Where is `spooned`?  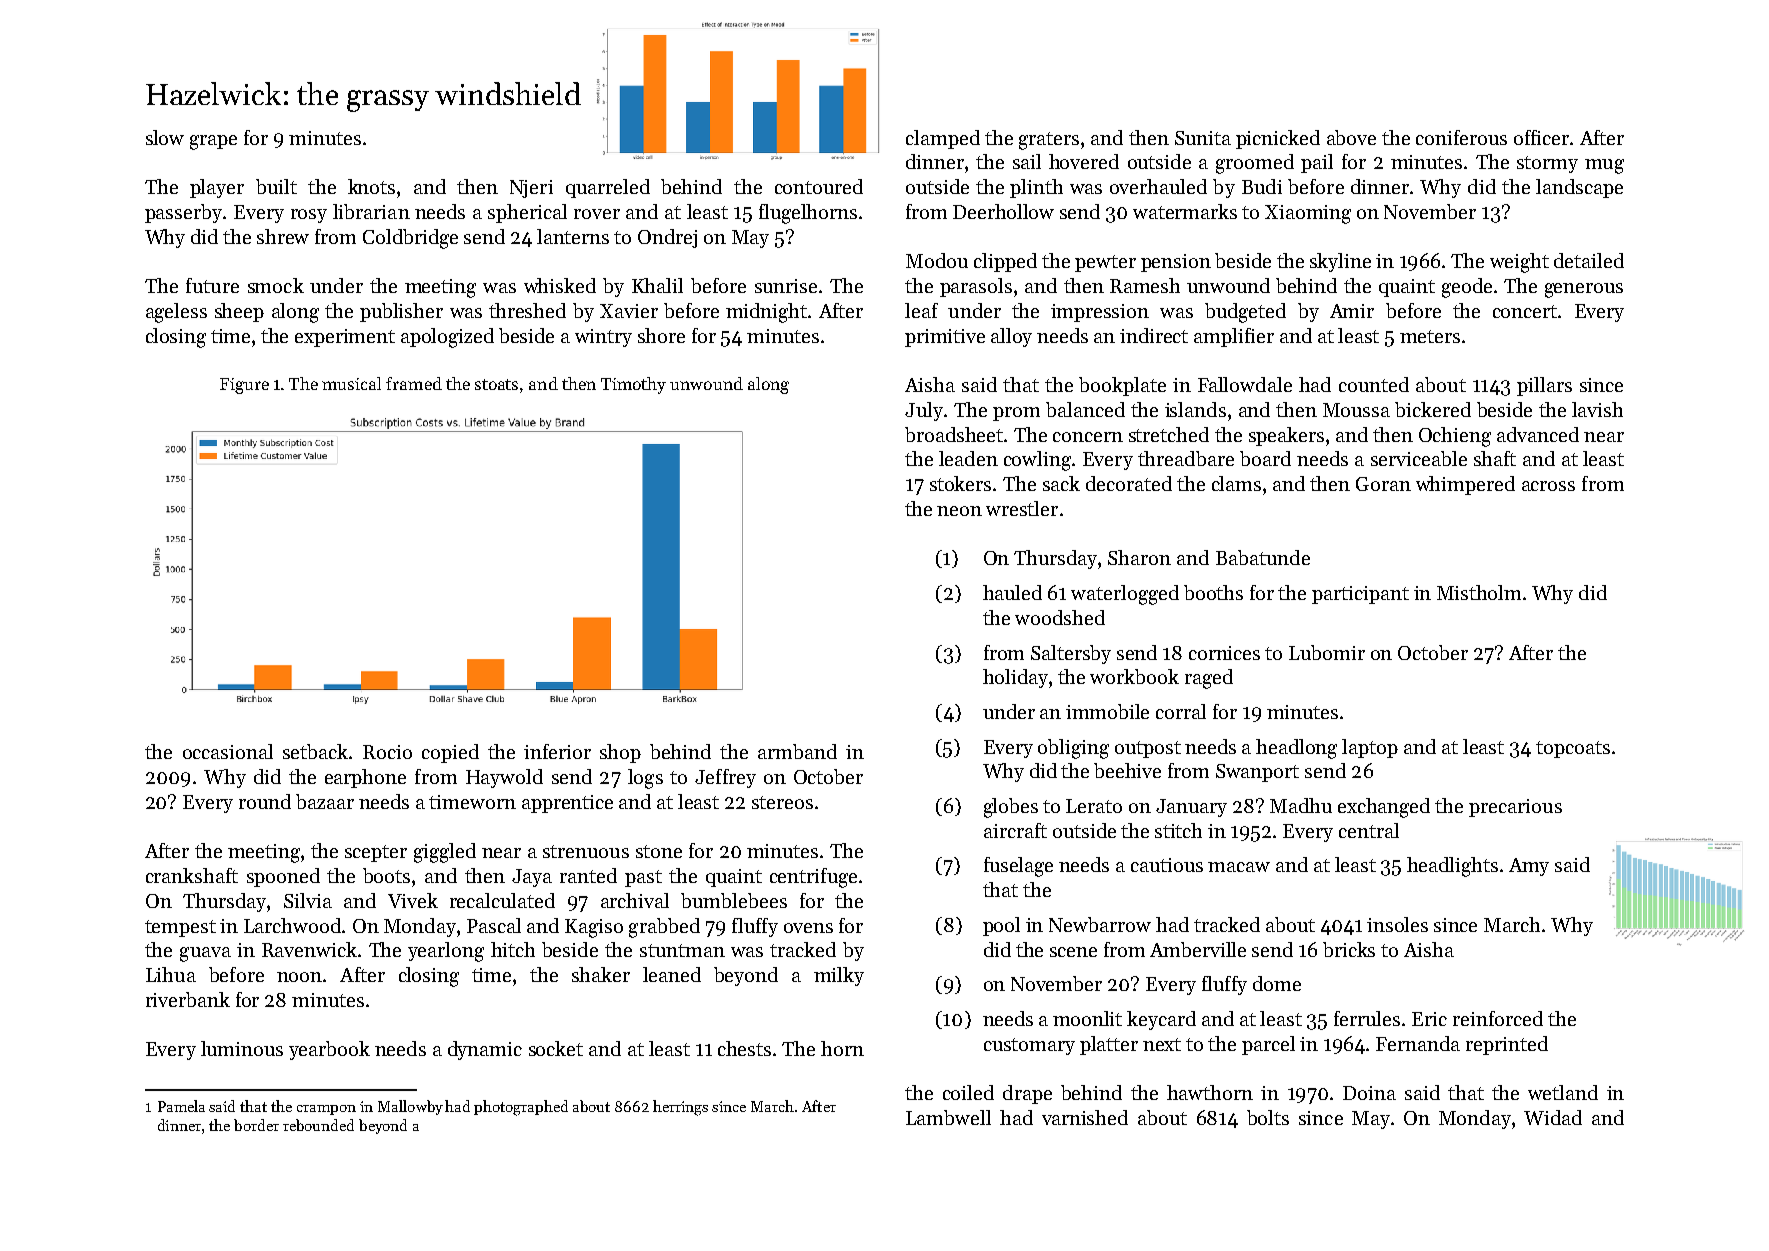 spooned is located at coordinates (283, 877).
